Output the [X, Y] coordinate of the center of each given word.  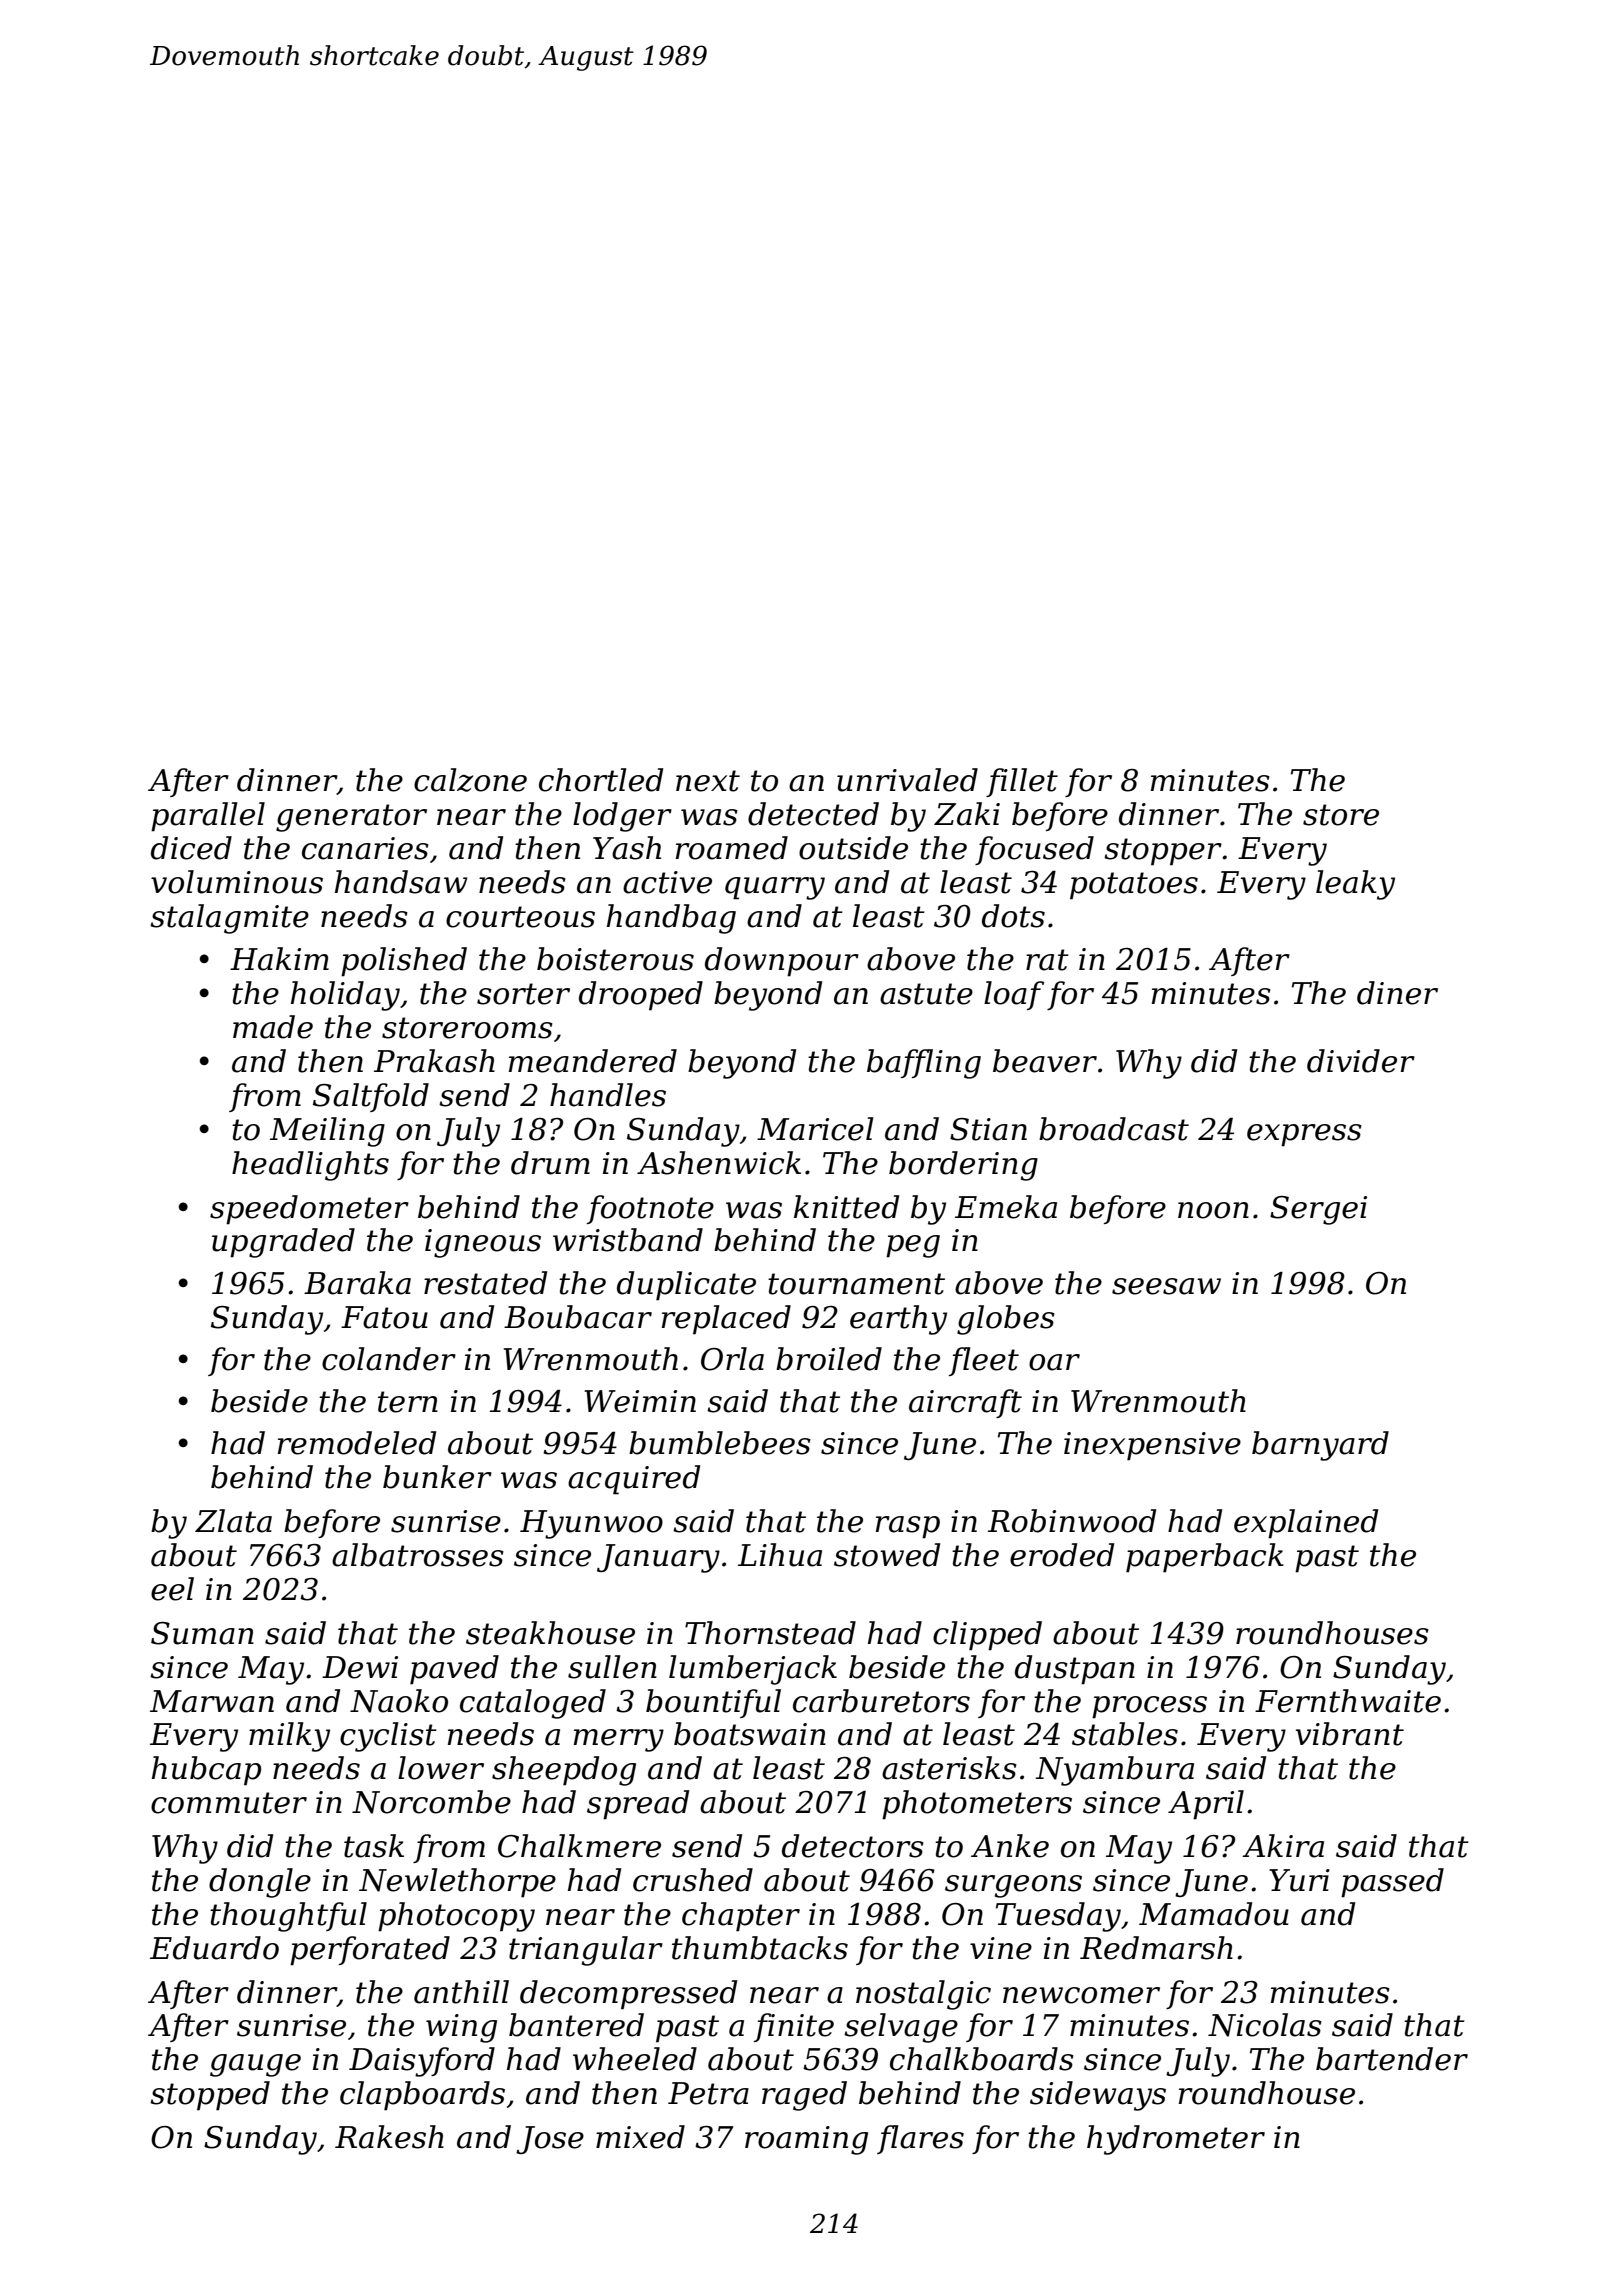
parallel [208, 817]
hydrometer [1176, 2140]
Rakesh [389, 2137]
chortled [601, 780]
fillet [1022, 782]
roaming [806, 2140]
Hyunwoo [591, 1524]
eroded [1062, 1555]
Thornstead [770, 1633]
